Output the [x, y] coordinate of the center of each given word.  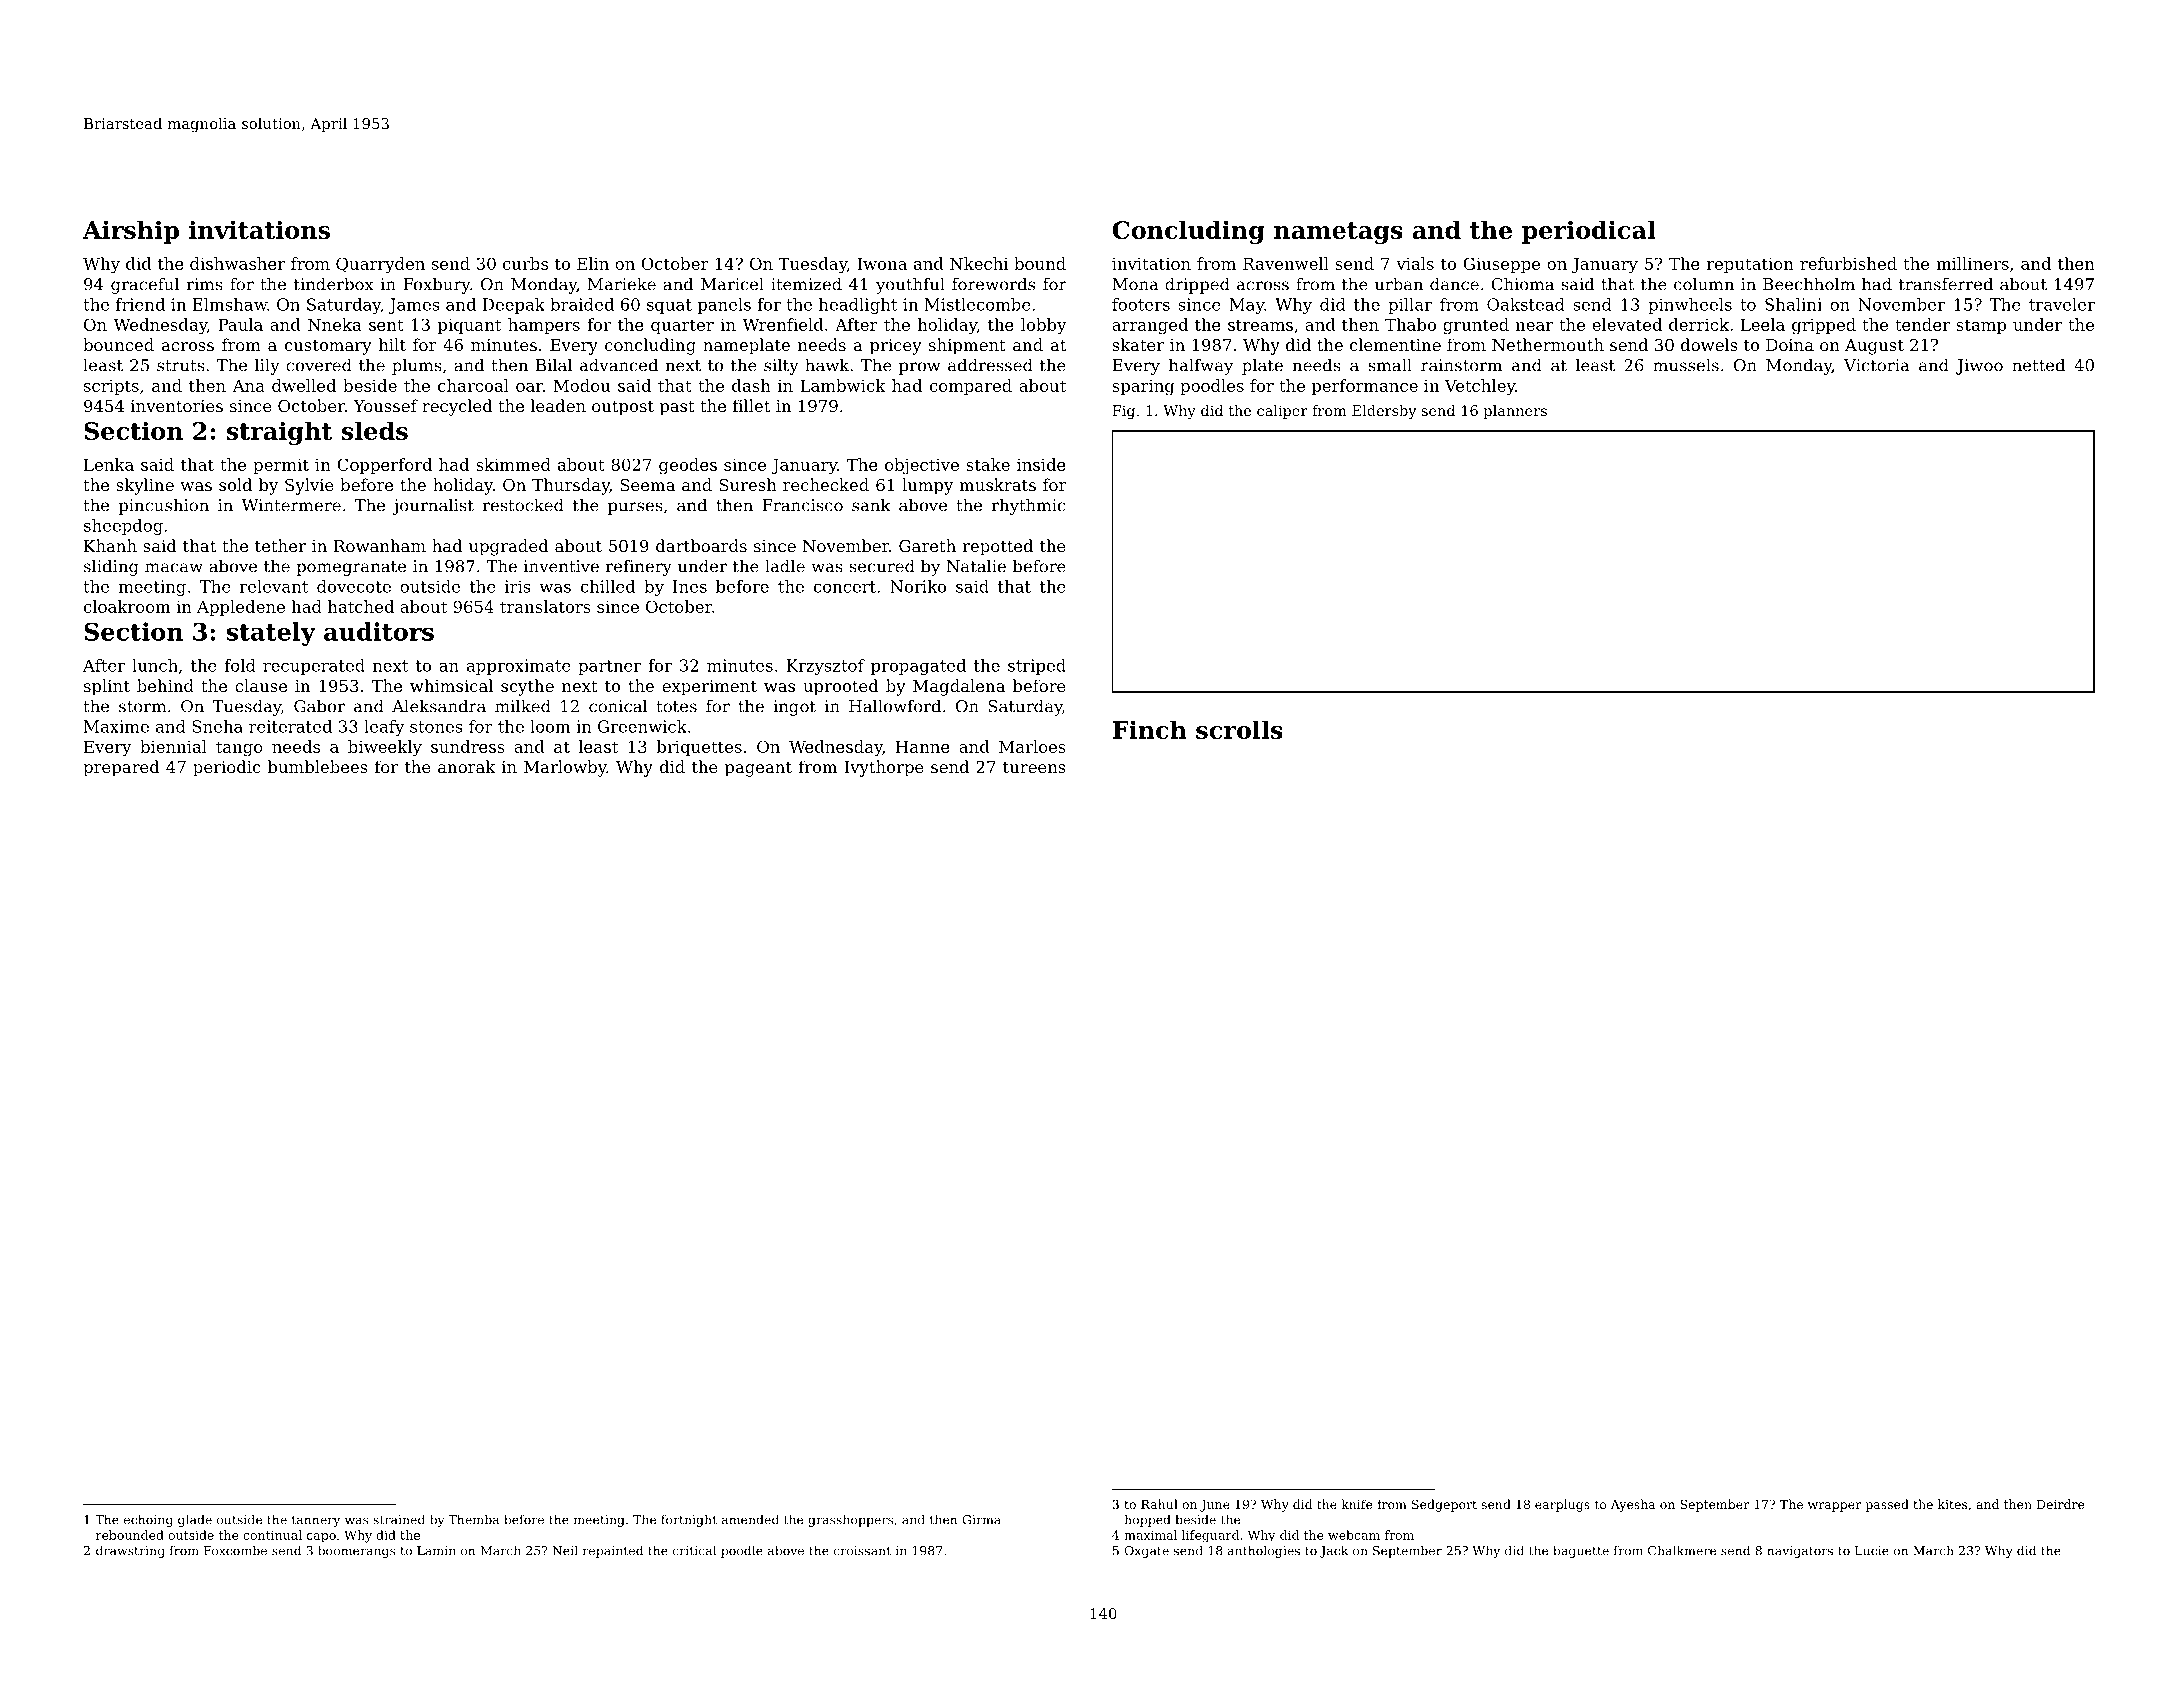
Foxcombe [235, 1550]
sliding [111, 567]
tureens [1034, 767]
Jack [1334, 1551]
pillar [1410, 306]
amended [750, 1519]
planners [1515, 412]
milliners [1972, 263]
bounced [118, 344]
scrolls [1239, 729]
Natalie [976, 566]
